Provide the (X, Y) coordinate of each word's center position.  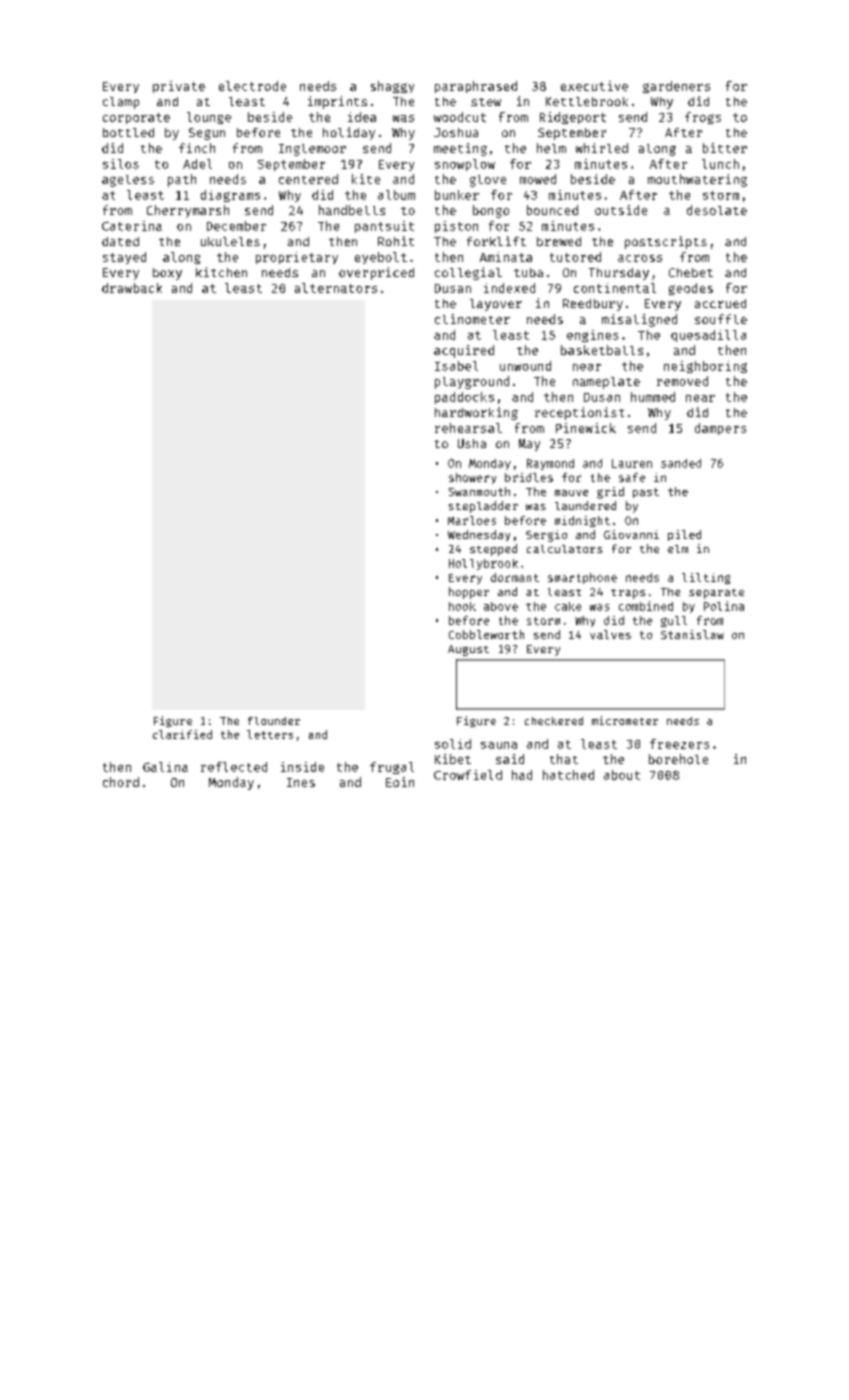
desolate (717, 210)
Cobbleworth (486, 634)
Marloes (472, 520)
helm (551, 148)
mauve (571, 493)
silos (121, 164)
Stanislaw (692, 634)
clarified (182, 734)
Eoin (400, 782)
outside (621, 210)
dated (120, 241)
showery (472, 478)
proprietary (297, 258)
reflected (234, 767)
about (622, 775)
